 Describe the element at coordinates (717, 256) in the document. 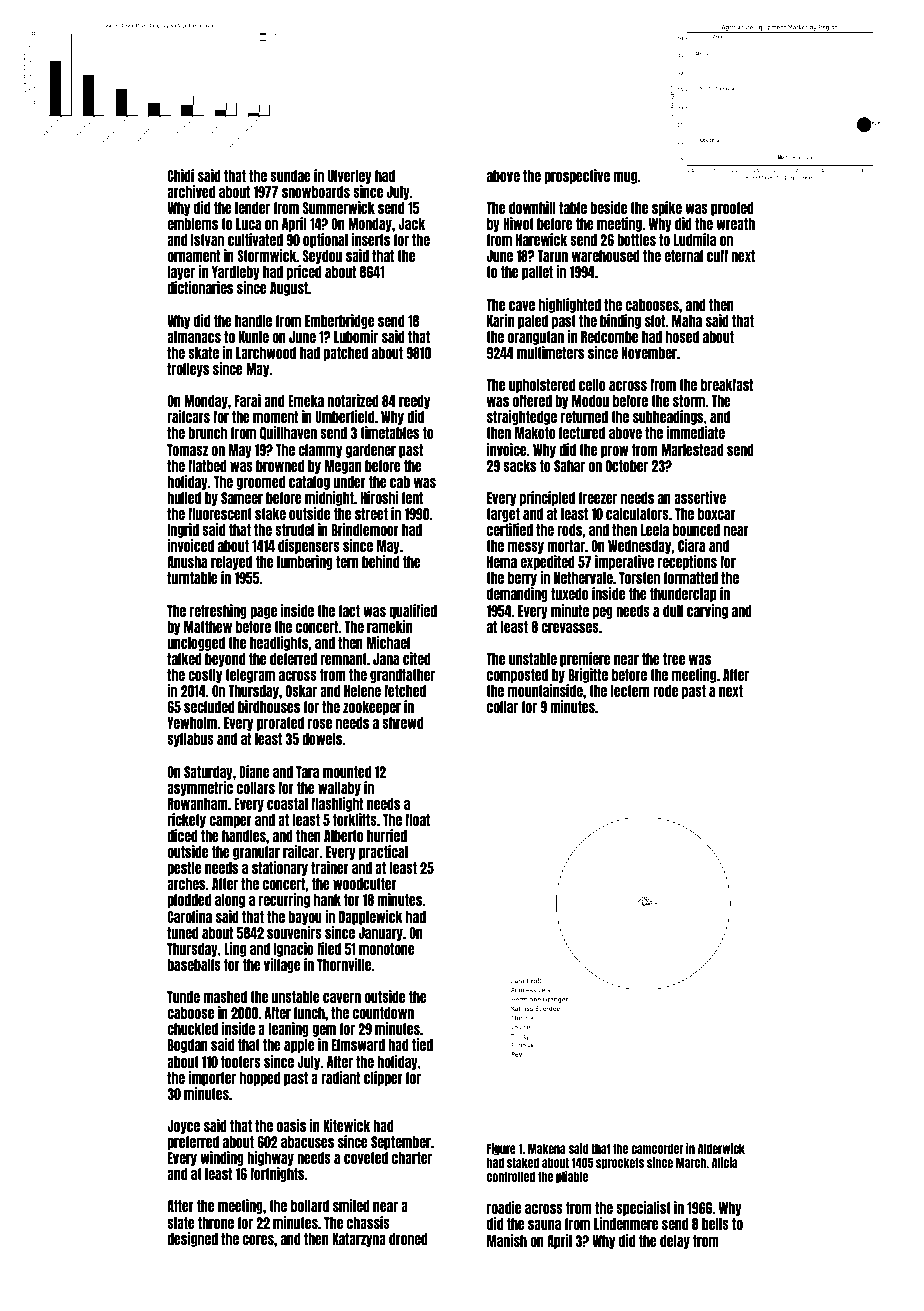

I see `cuff` at that location.
